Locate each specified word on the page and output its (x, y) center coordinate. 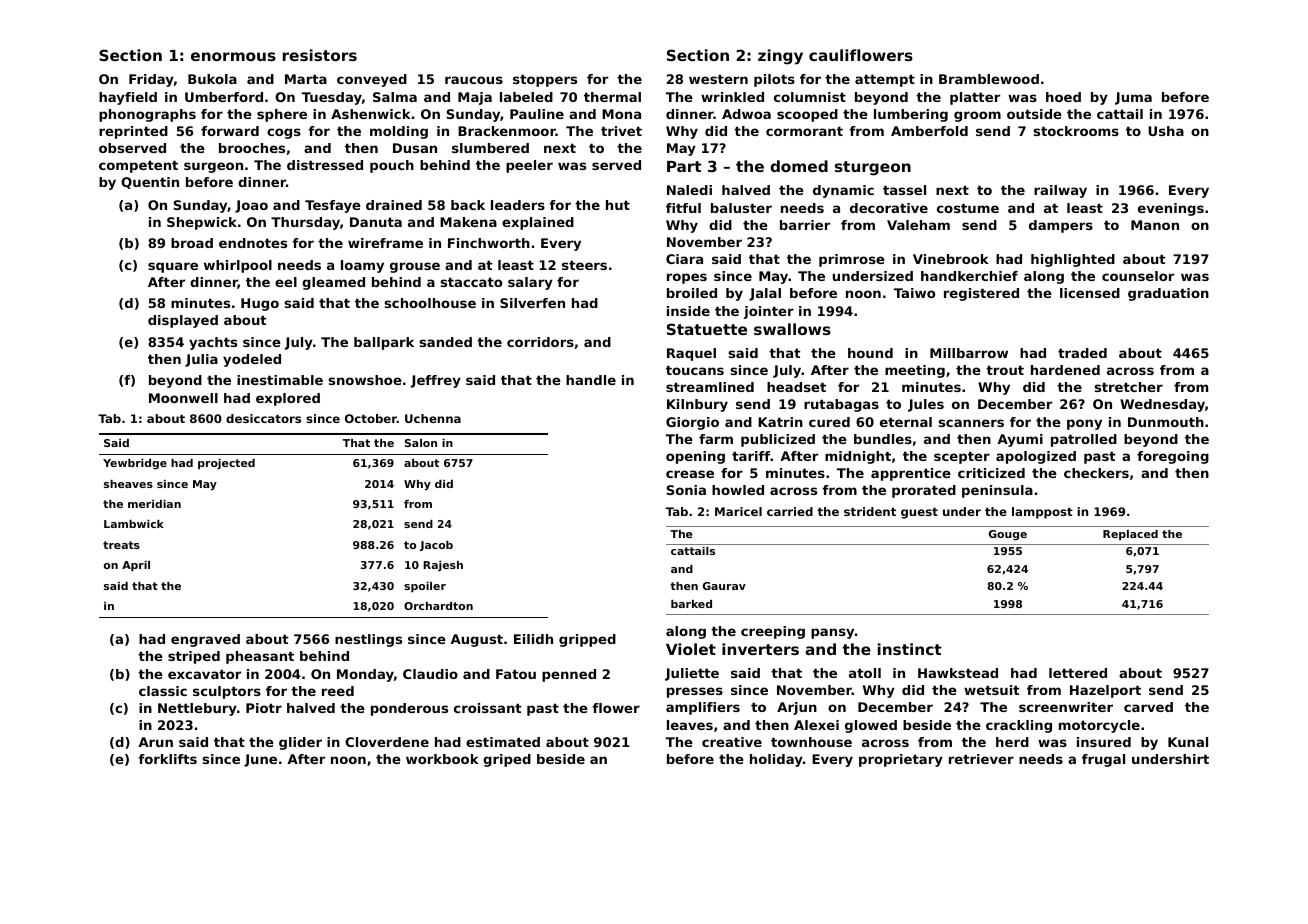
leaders (518, 205)
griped (507, 760)
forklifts (167, 759)
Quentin (150, 183)
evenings (1171, 209)
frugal (1103, 760)
